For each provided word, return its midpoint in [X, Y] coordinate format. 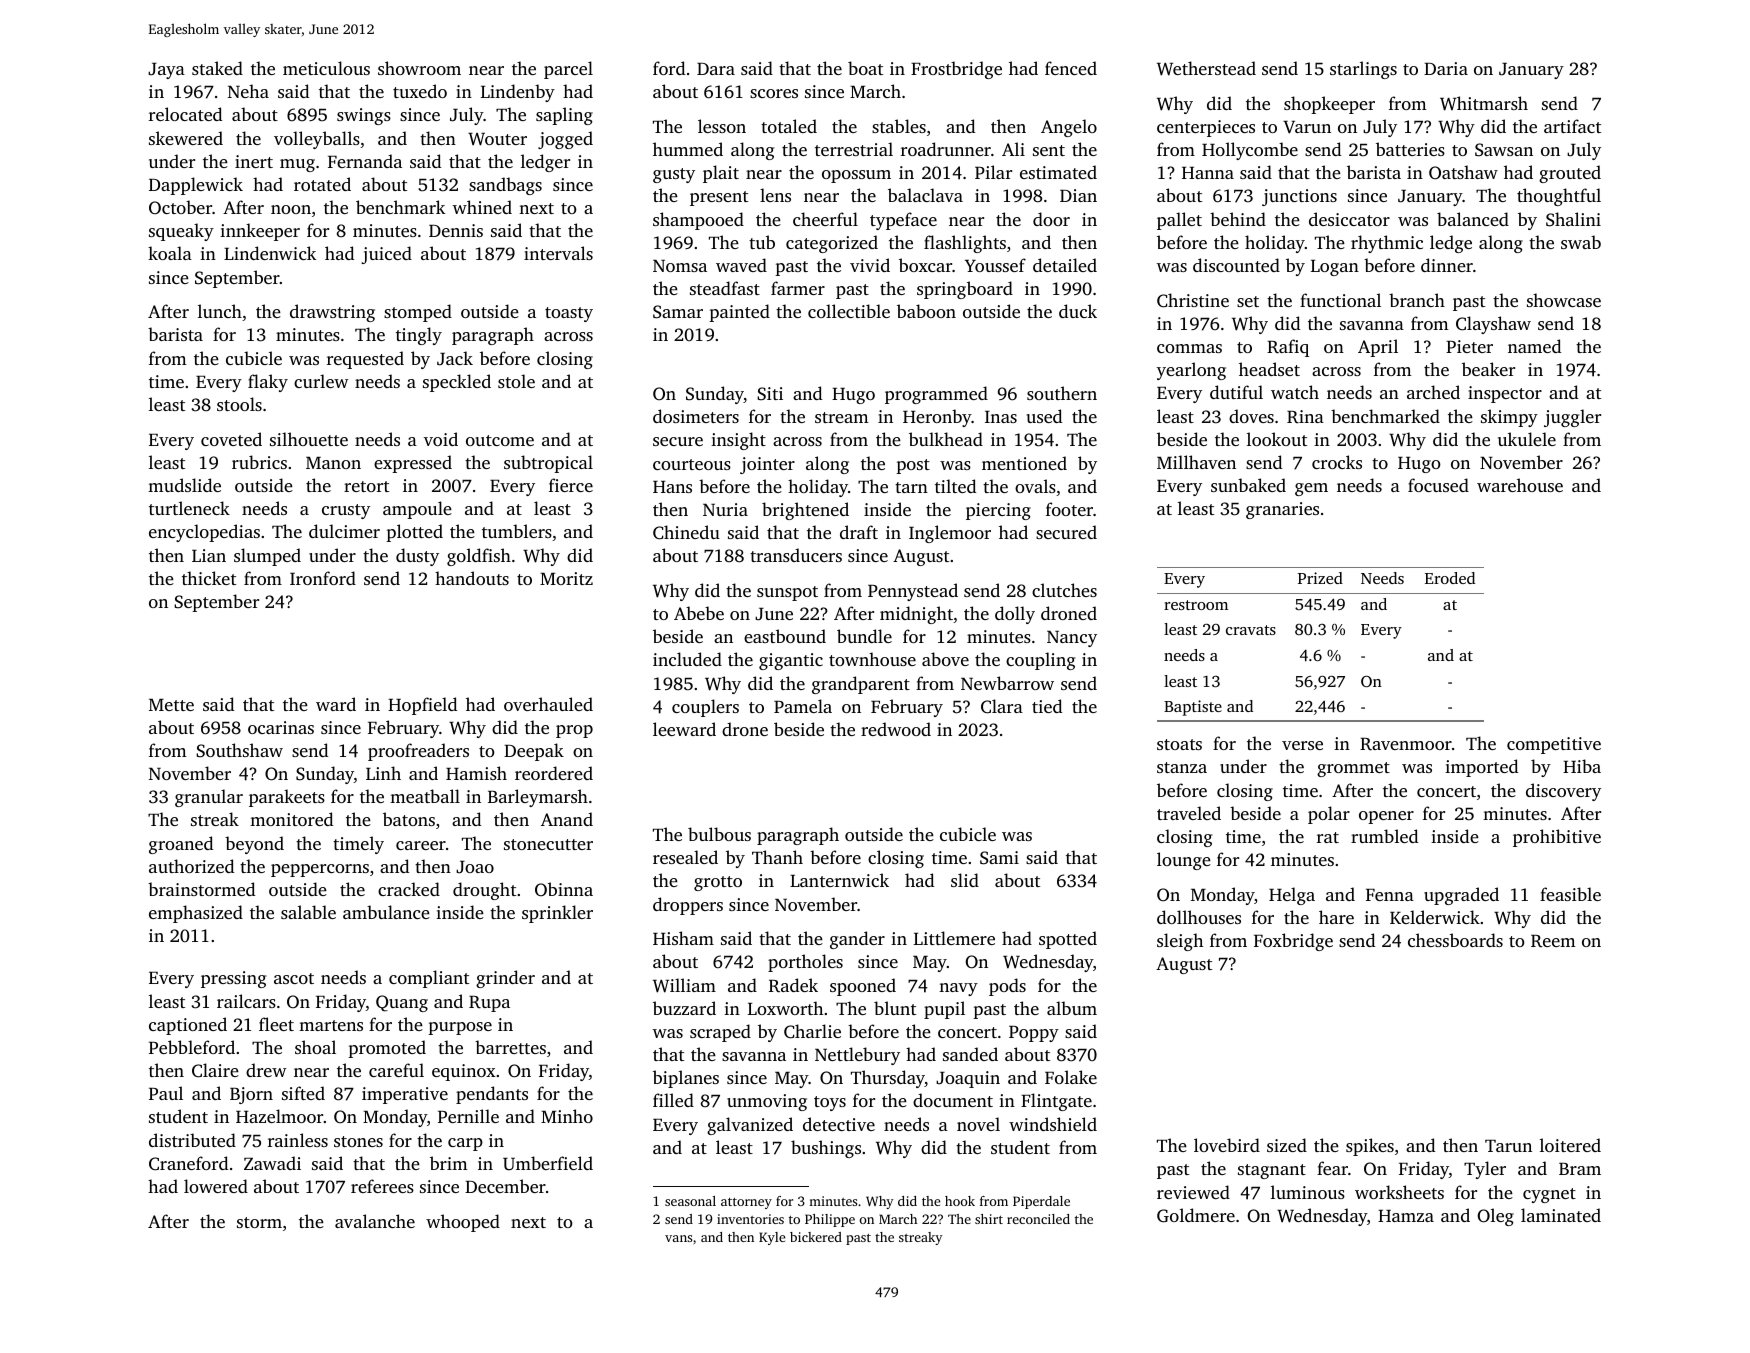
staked [217, 68]
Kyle [772, 1238]
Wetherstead [1206, 68]
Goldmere [1196, 1215]
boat [865, 68]
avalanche [375, 1221]
